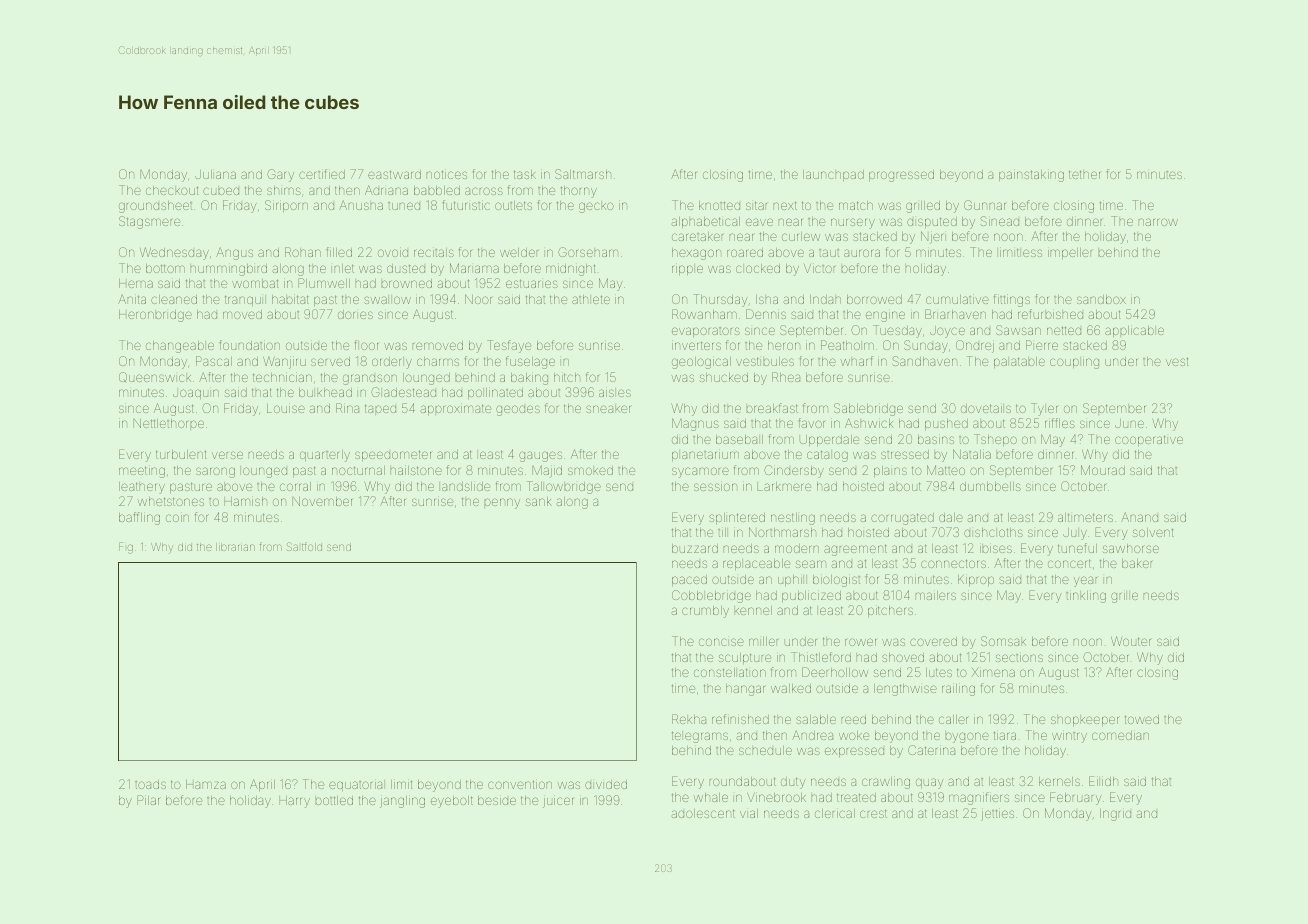 The width and height of the screenshot is (1308, 924). Describe the element at coordinates (936, 595) in the screenshot. I see `mailers` at that location.
